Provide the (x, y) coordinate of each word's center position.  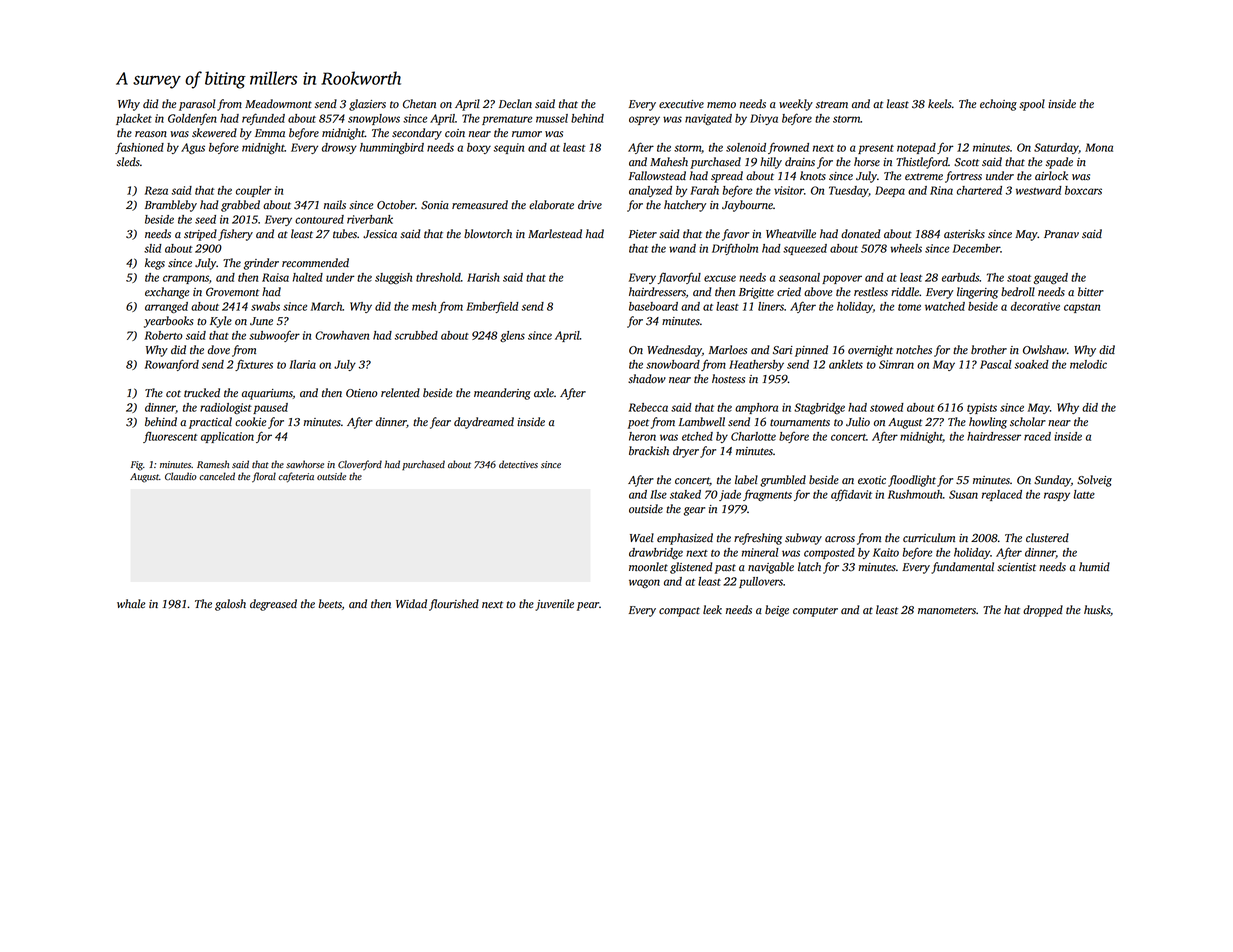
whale (131, 604)
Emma (270, 133)
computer (815, 612)
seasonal (799, 277)
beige (777, 611)
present (876, 149)
